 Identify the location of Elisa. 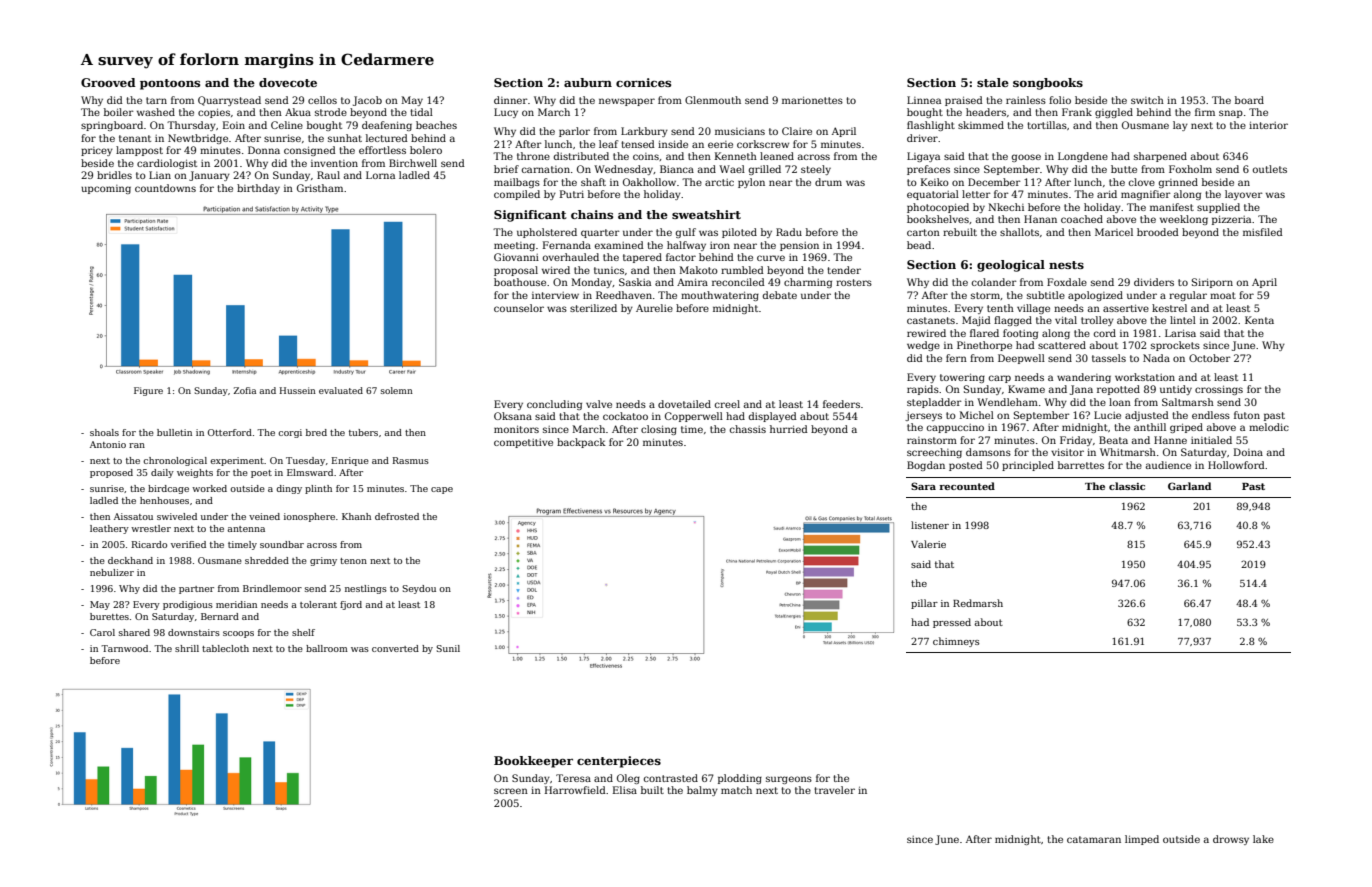
(625, 790).
